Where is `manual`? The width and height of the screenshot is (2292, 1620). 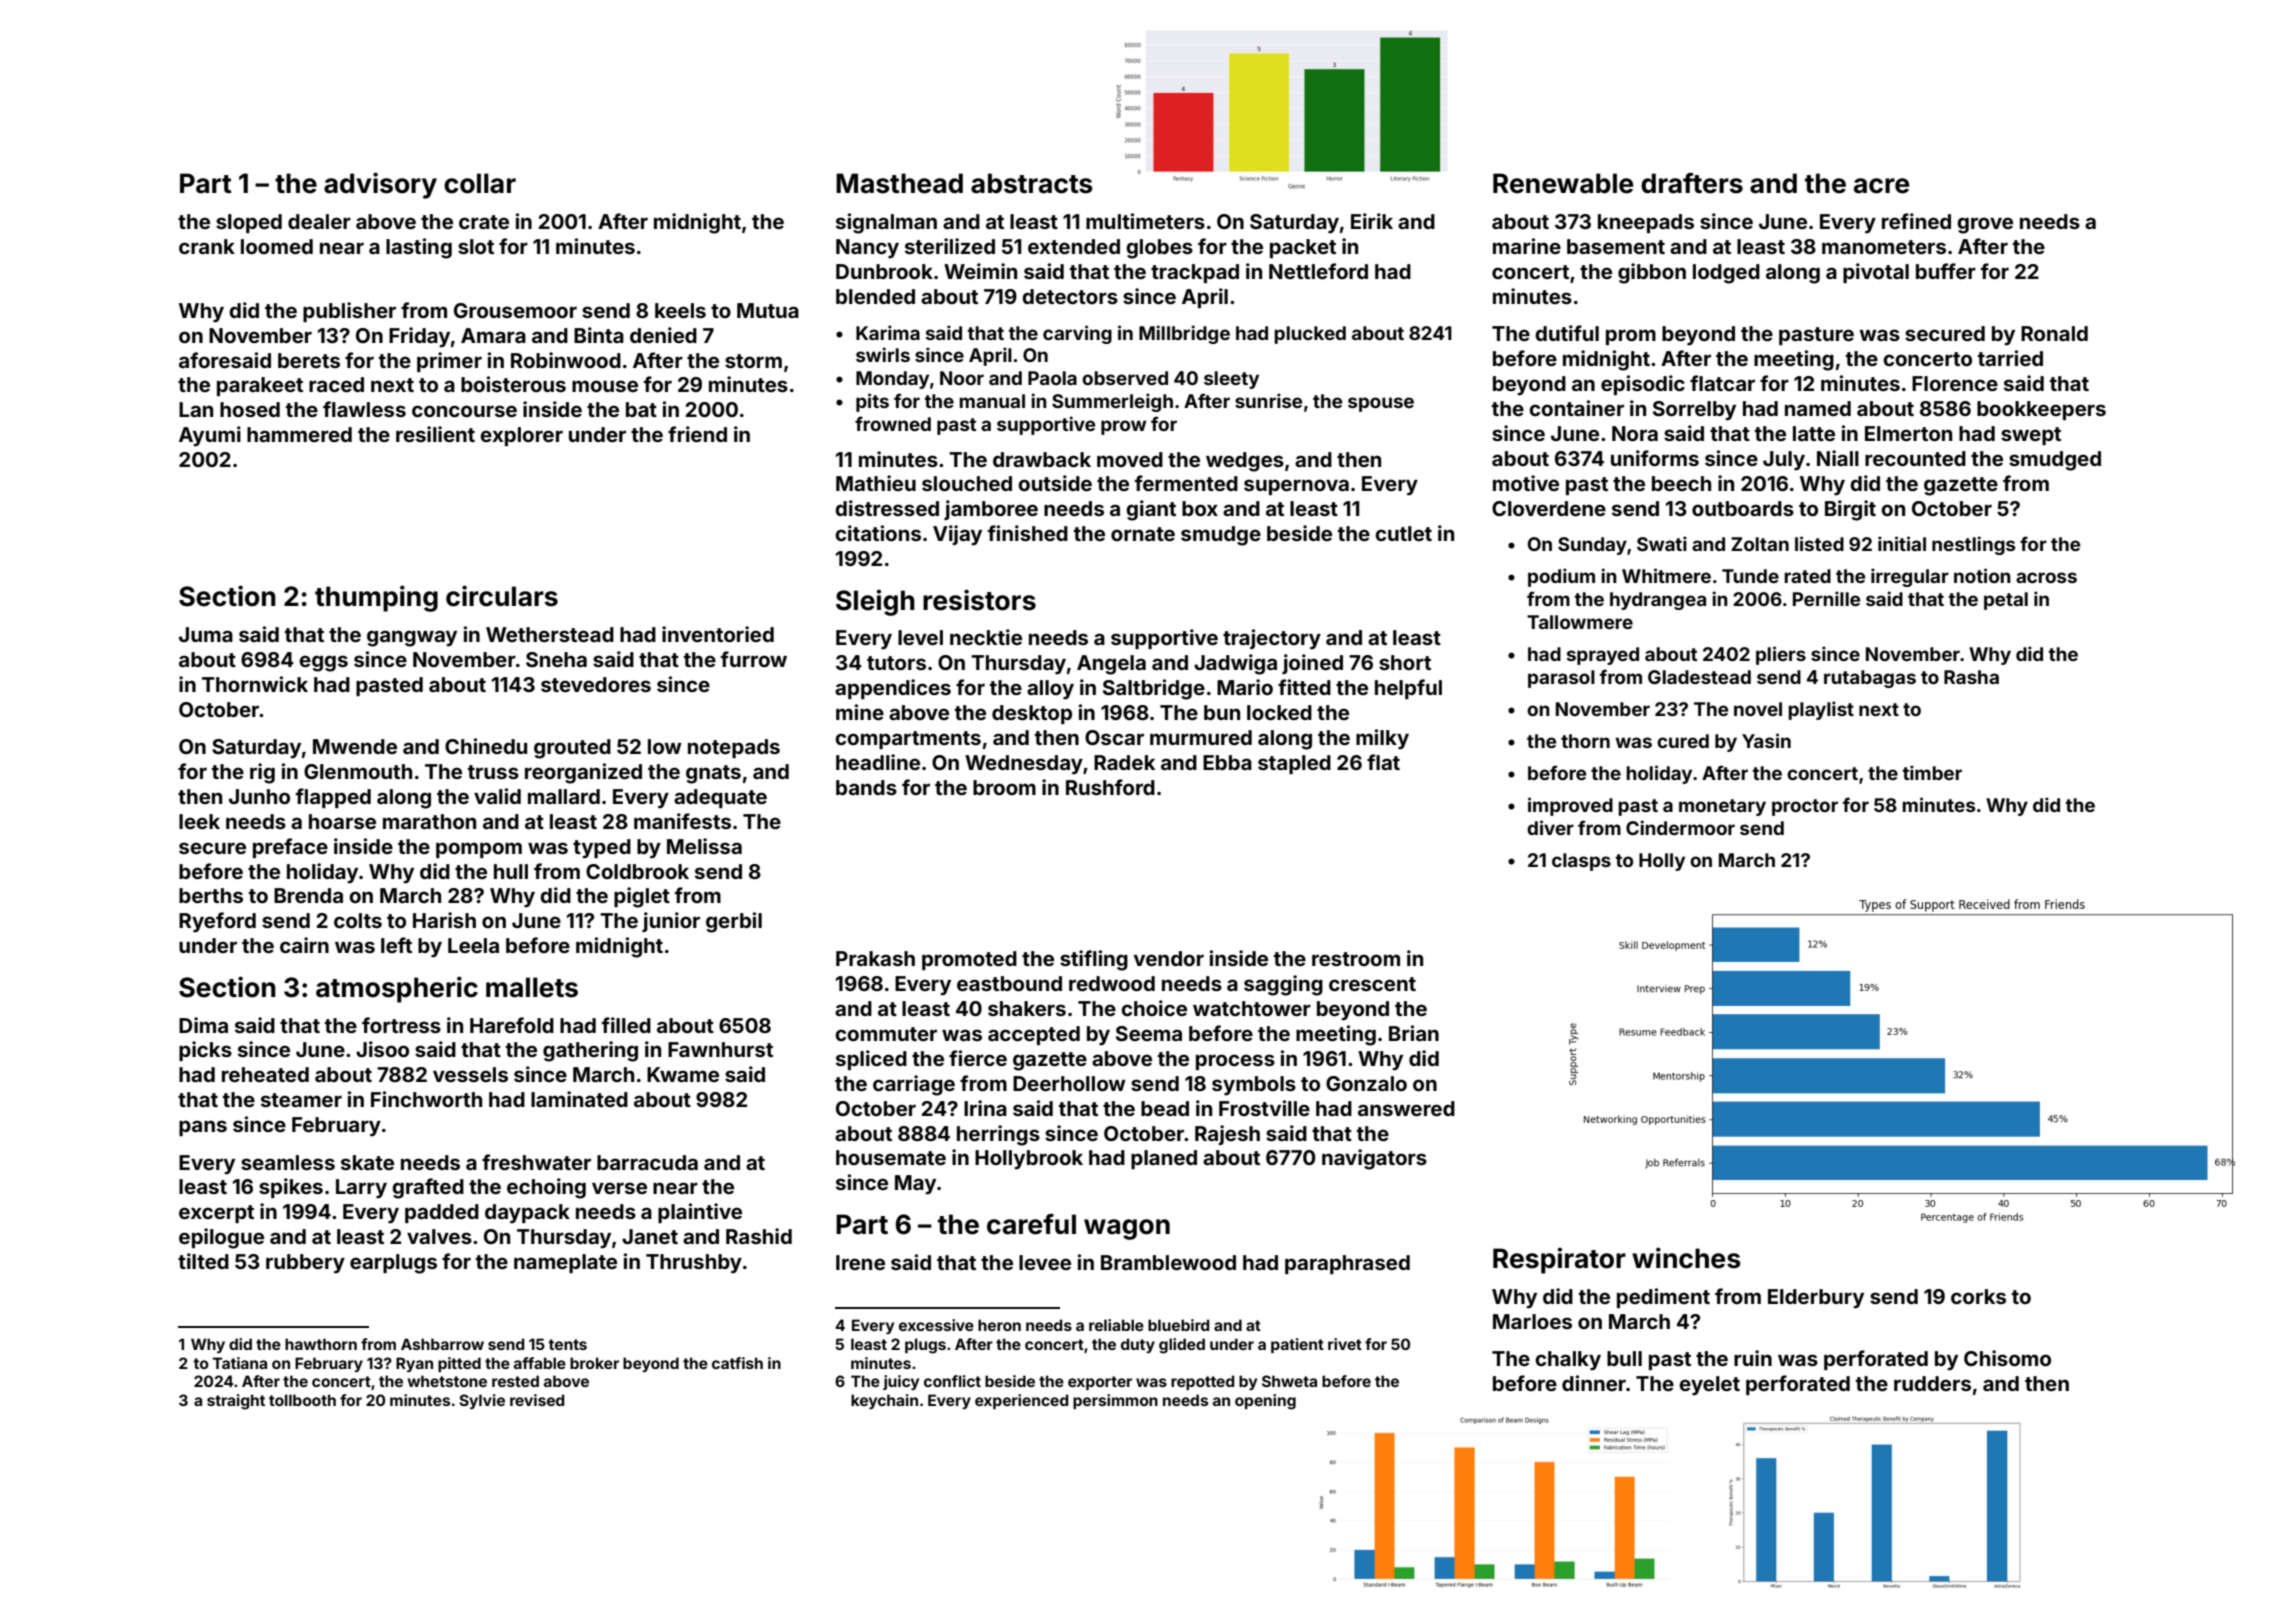 manual is located at coordinates (992, 401).
